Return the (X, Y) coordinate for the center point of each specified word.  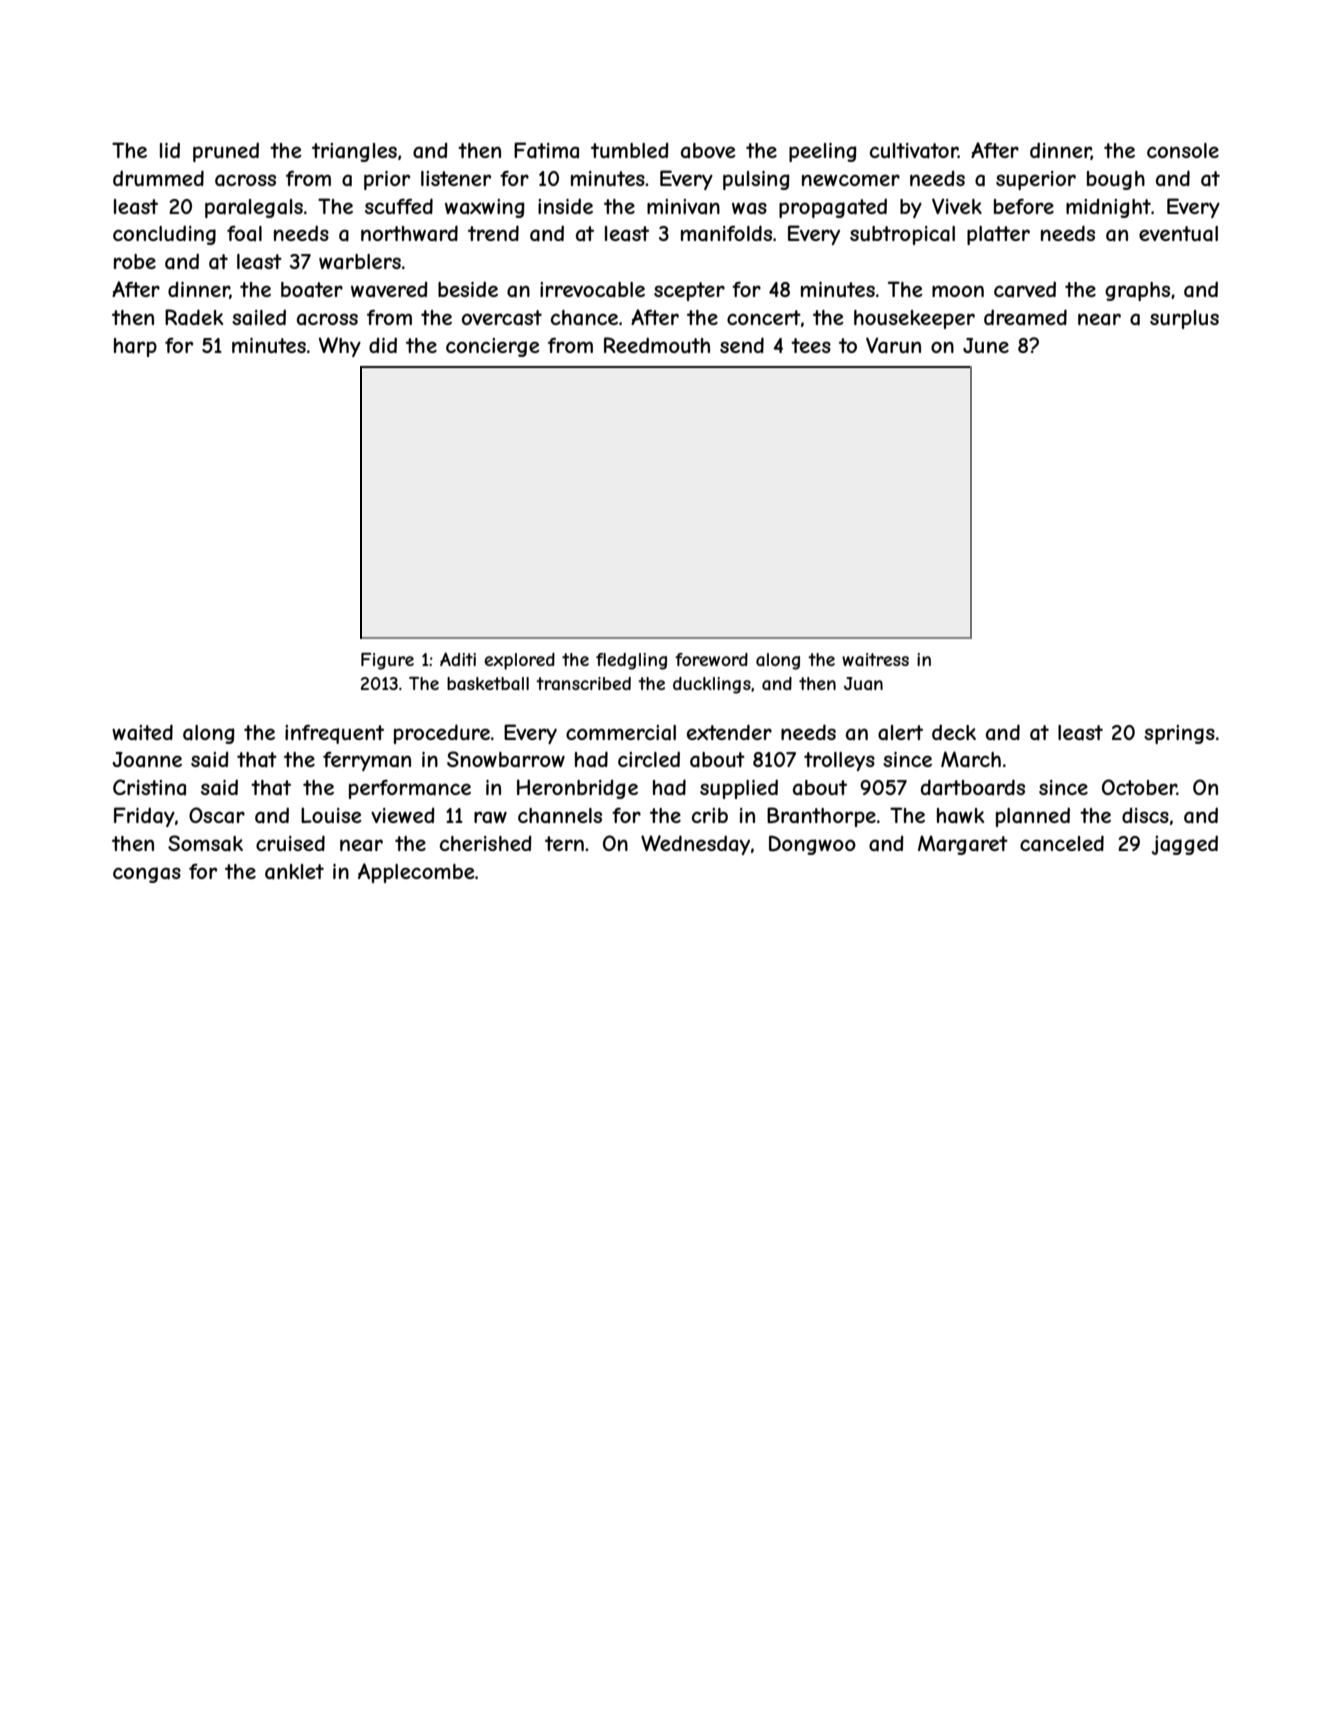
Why (340, 347)
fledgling (631, 661)
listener (456, 178)
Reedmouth (657, 345)
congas (147, 875)
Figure (387, 661)
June (986, 345)
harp (135, 347)
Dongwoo (812, 845)
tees (811, 345)
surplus (1184, 319)
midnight (1108, 208)
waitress (875, 659)
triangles (354, 152)
